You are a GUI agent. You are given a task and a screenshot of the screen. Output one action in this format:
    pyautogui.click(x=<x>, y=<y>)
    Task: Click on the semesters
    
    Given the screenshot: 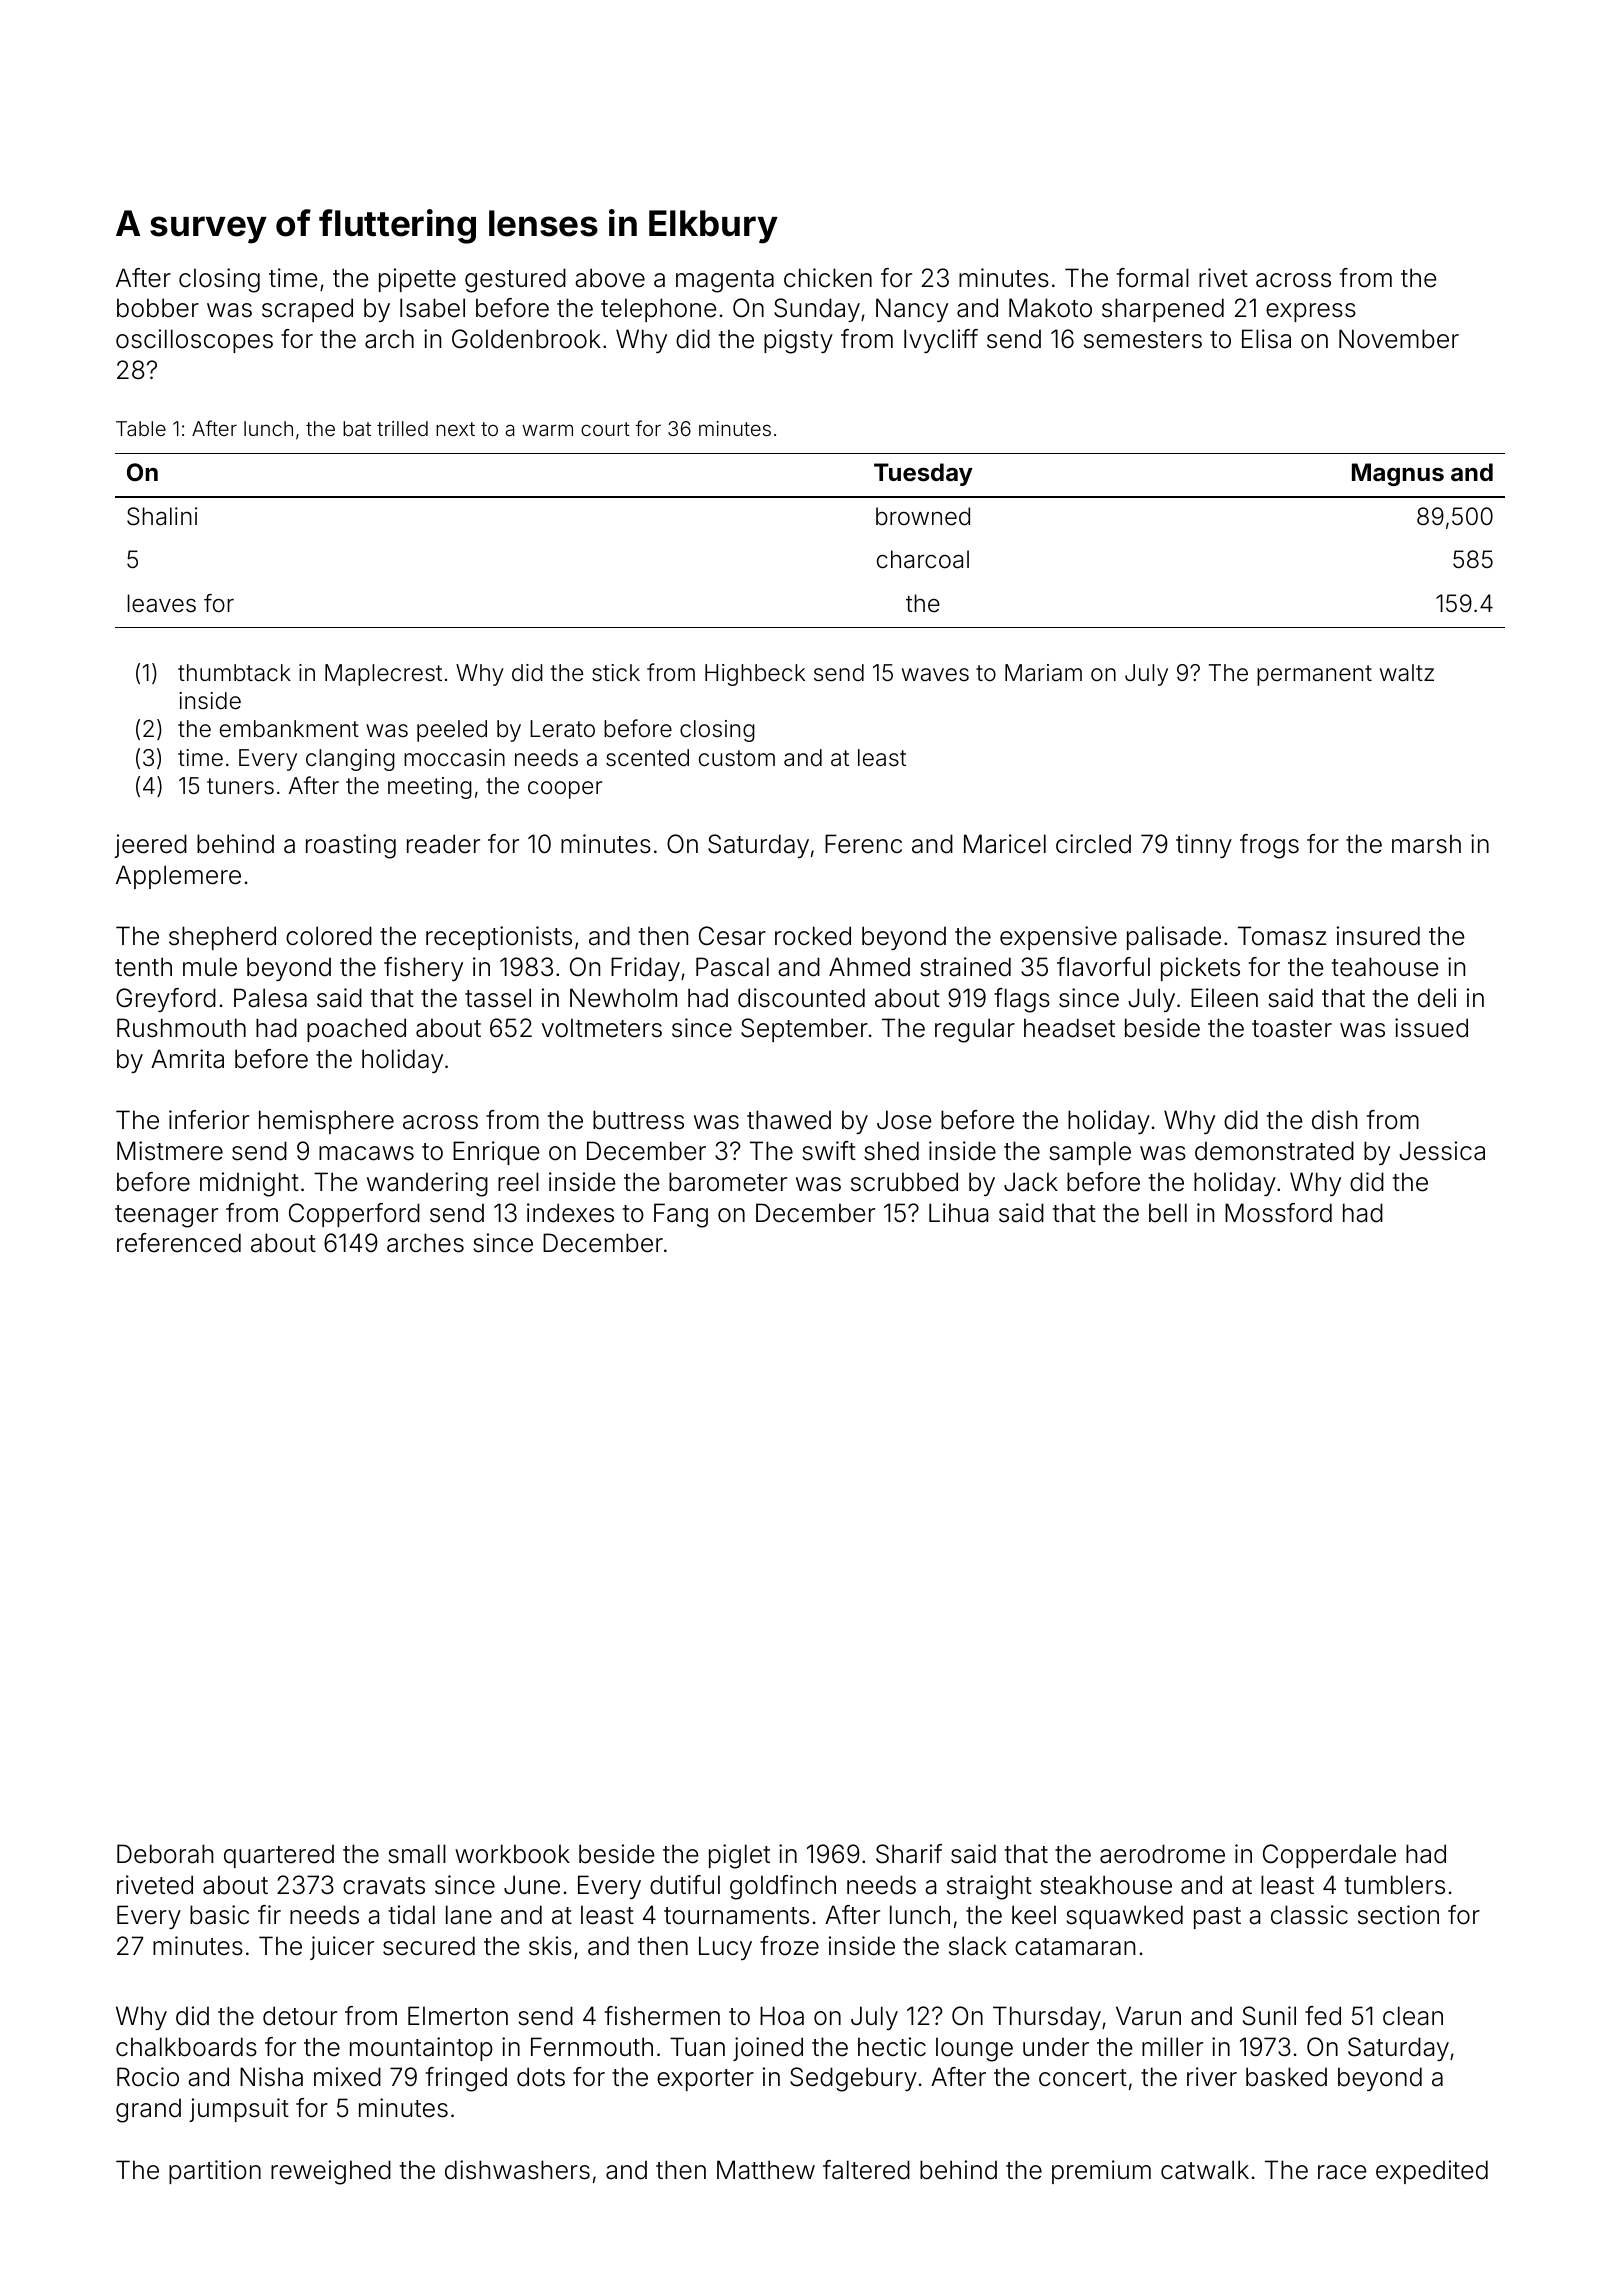 What is the action you would take?
    pyautogui.click(x=1143, y=340)
